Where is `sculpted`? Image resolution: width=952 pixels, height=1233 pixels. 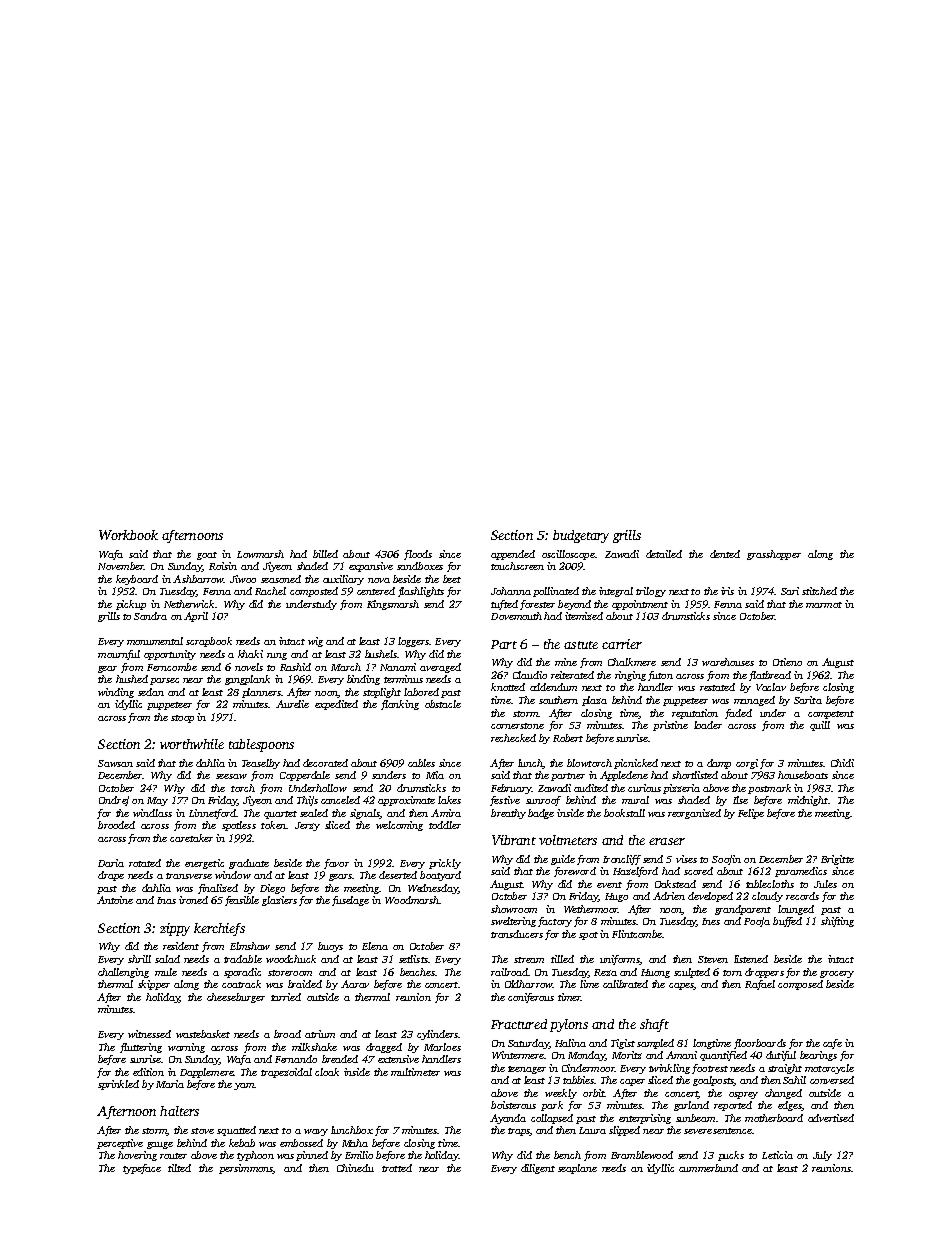
sculpted is located at coordinates (692, 973).
